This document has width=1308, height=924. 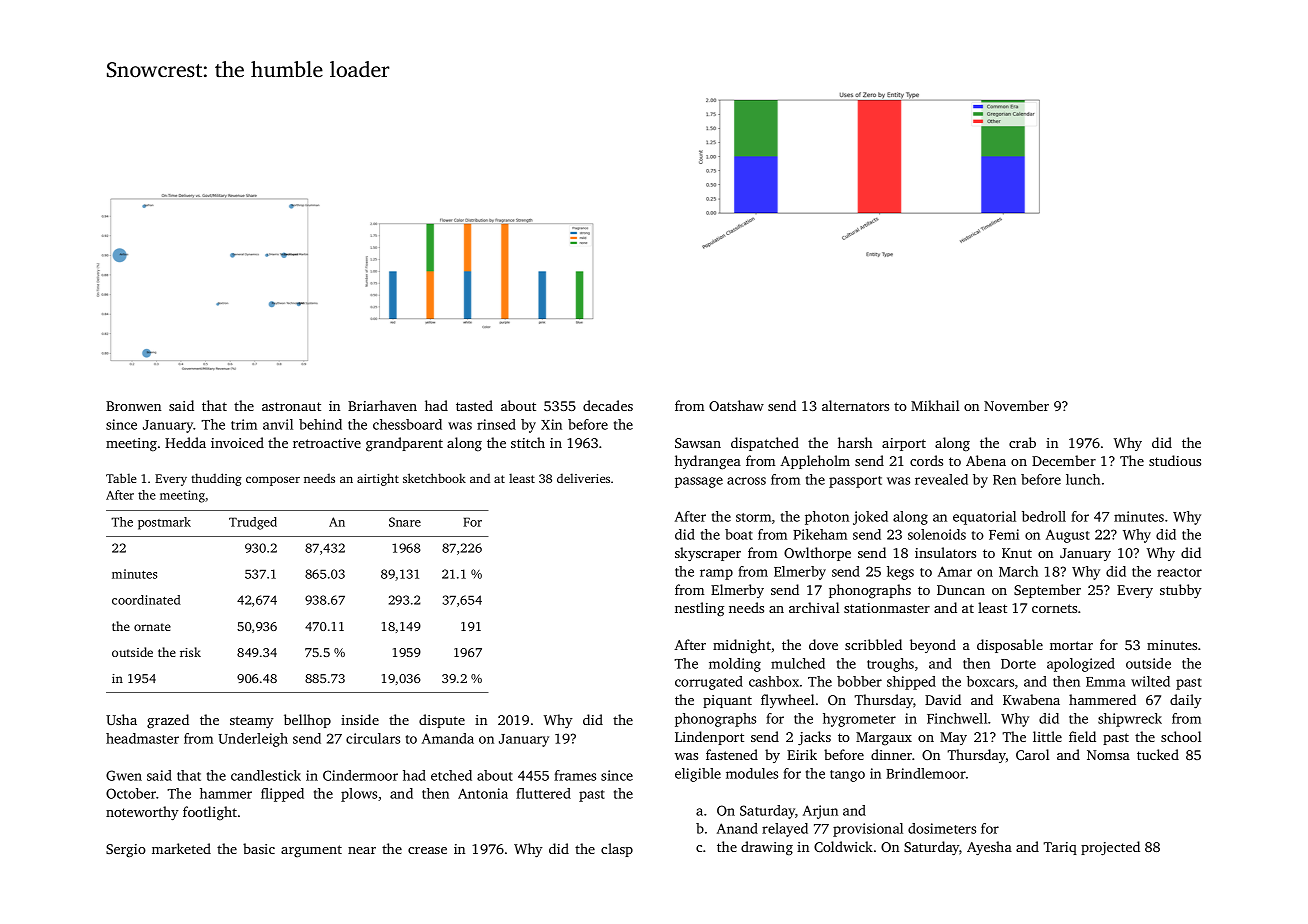 What do you see at coordinates (736, 405) in the document?
I see `Oatshaw` at bounding box center [736, 405].
